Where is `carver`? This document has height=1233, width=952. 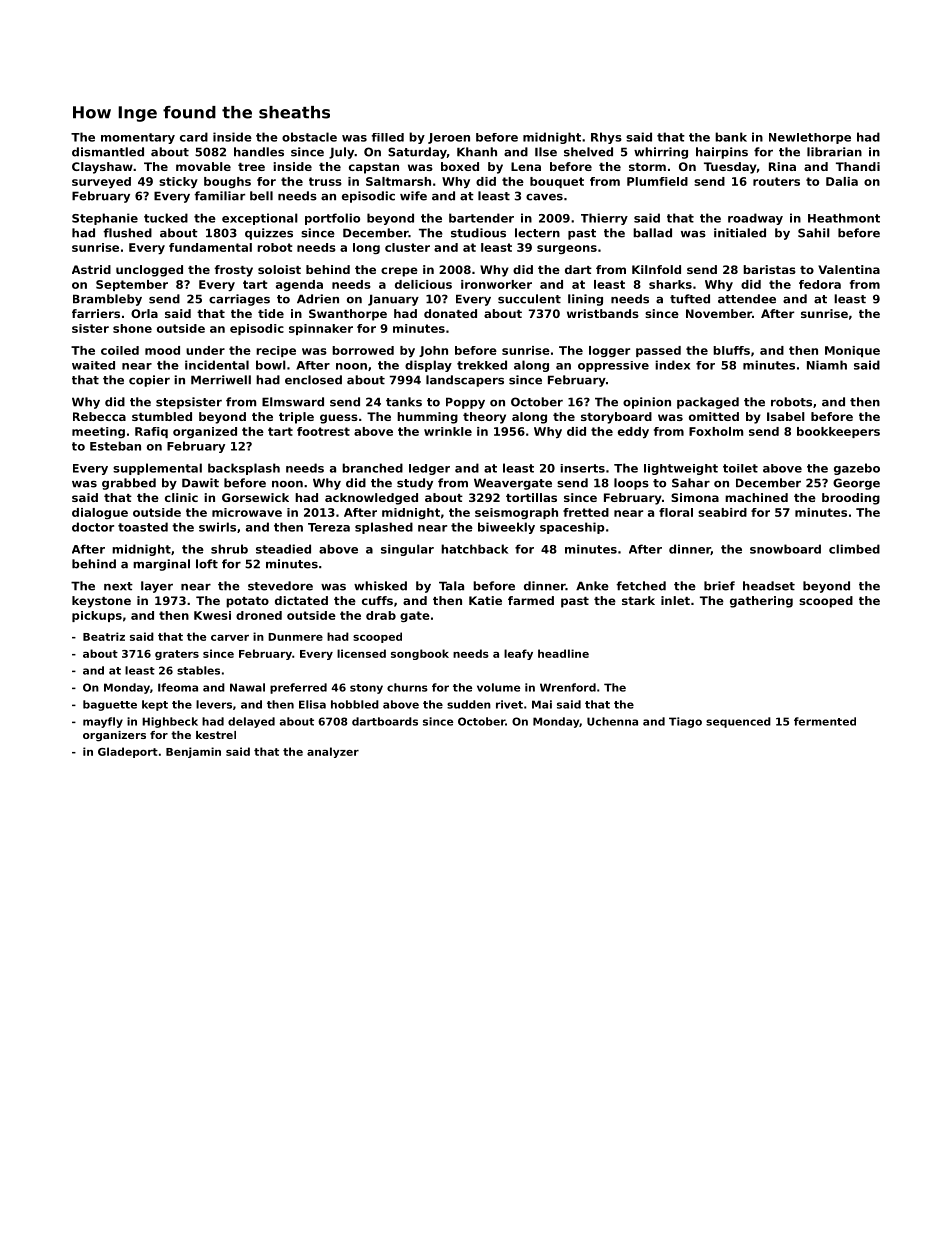 carver is located at coordinates (230, 638).
